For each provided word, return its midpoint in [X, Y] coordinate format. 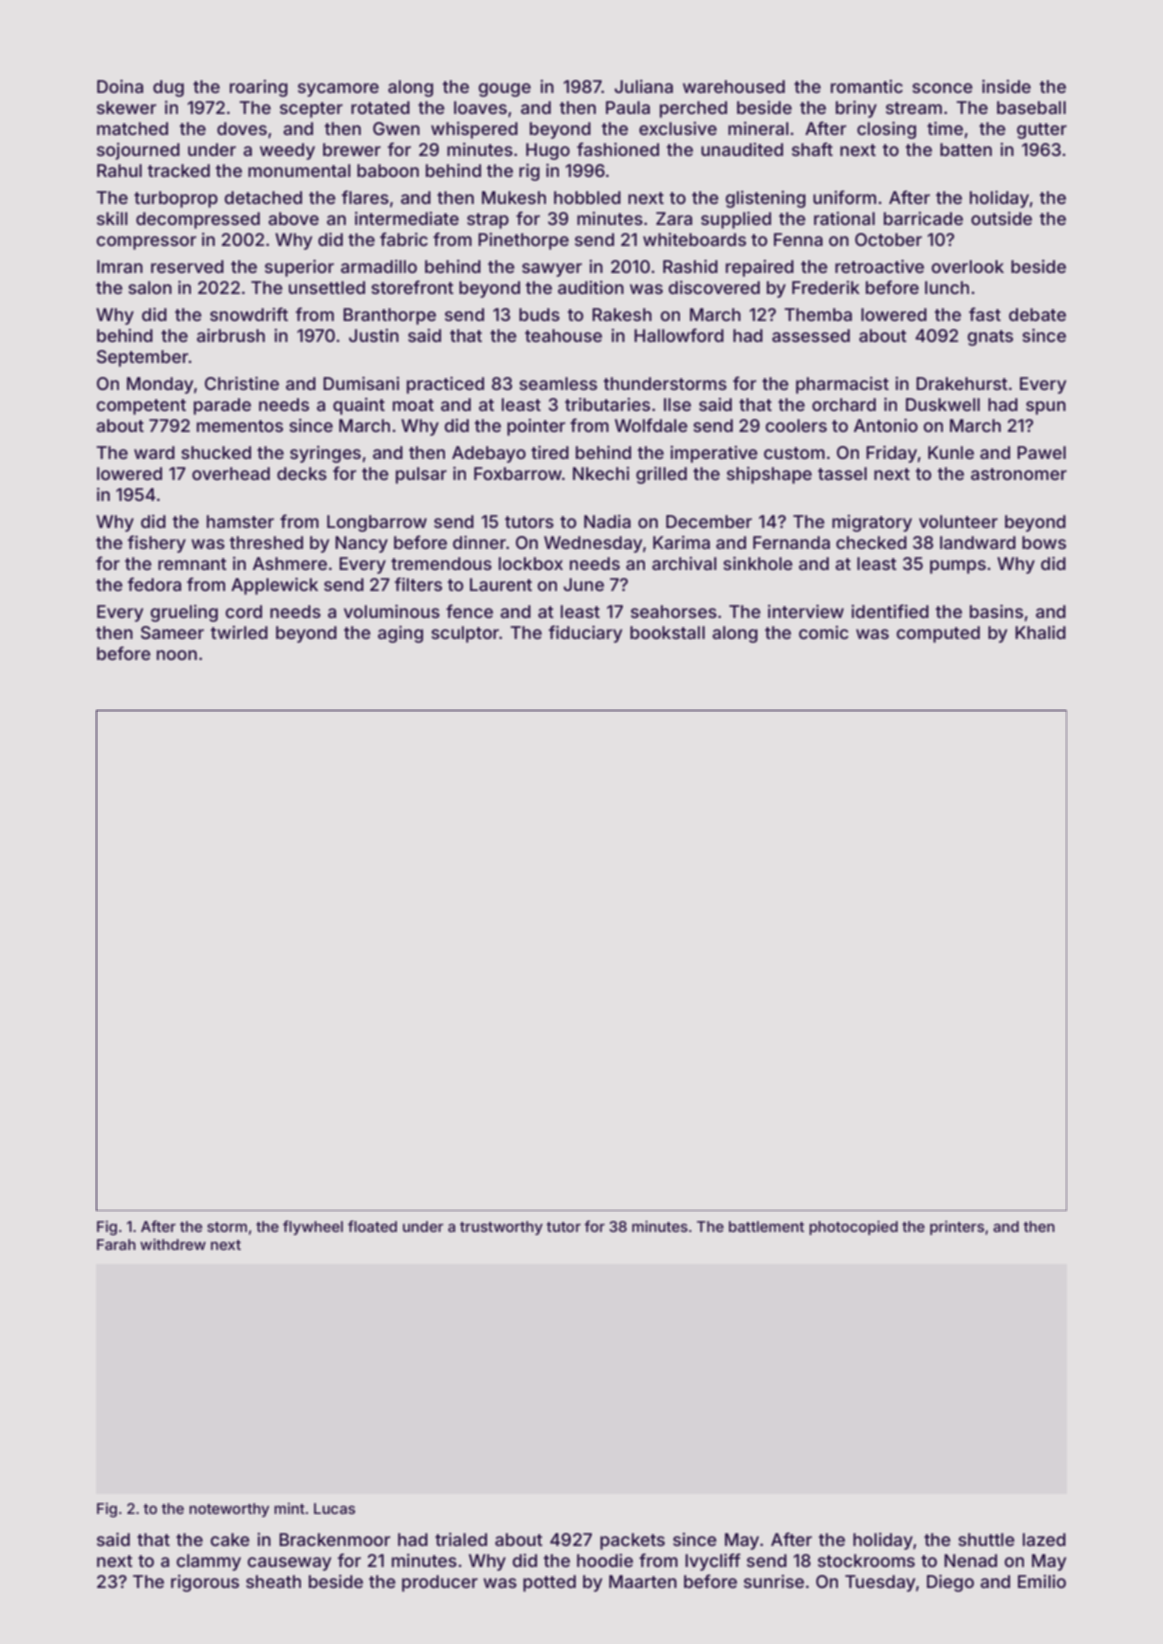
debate [1037, 314]
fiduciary [585, 634]
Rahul [119, 170]
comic [823, 632]
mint [289, 1508]
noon [177, 655]
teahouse [563, 335]
